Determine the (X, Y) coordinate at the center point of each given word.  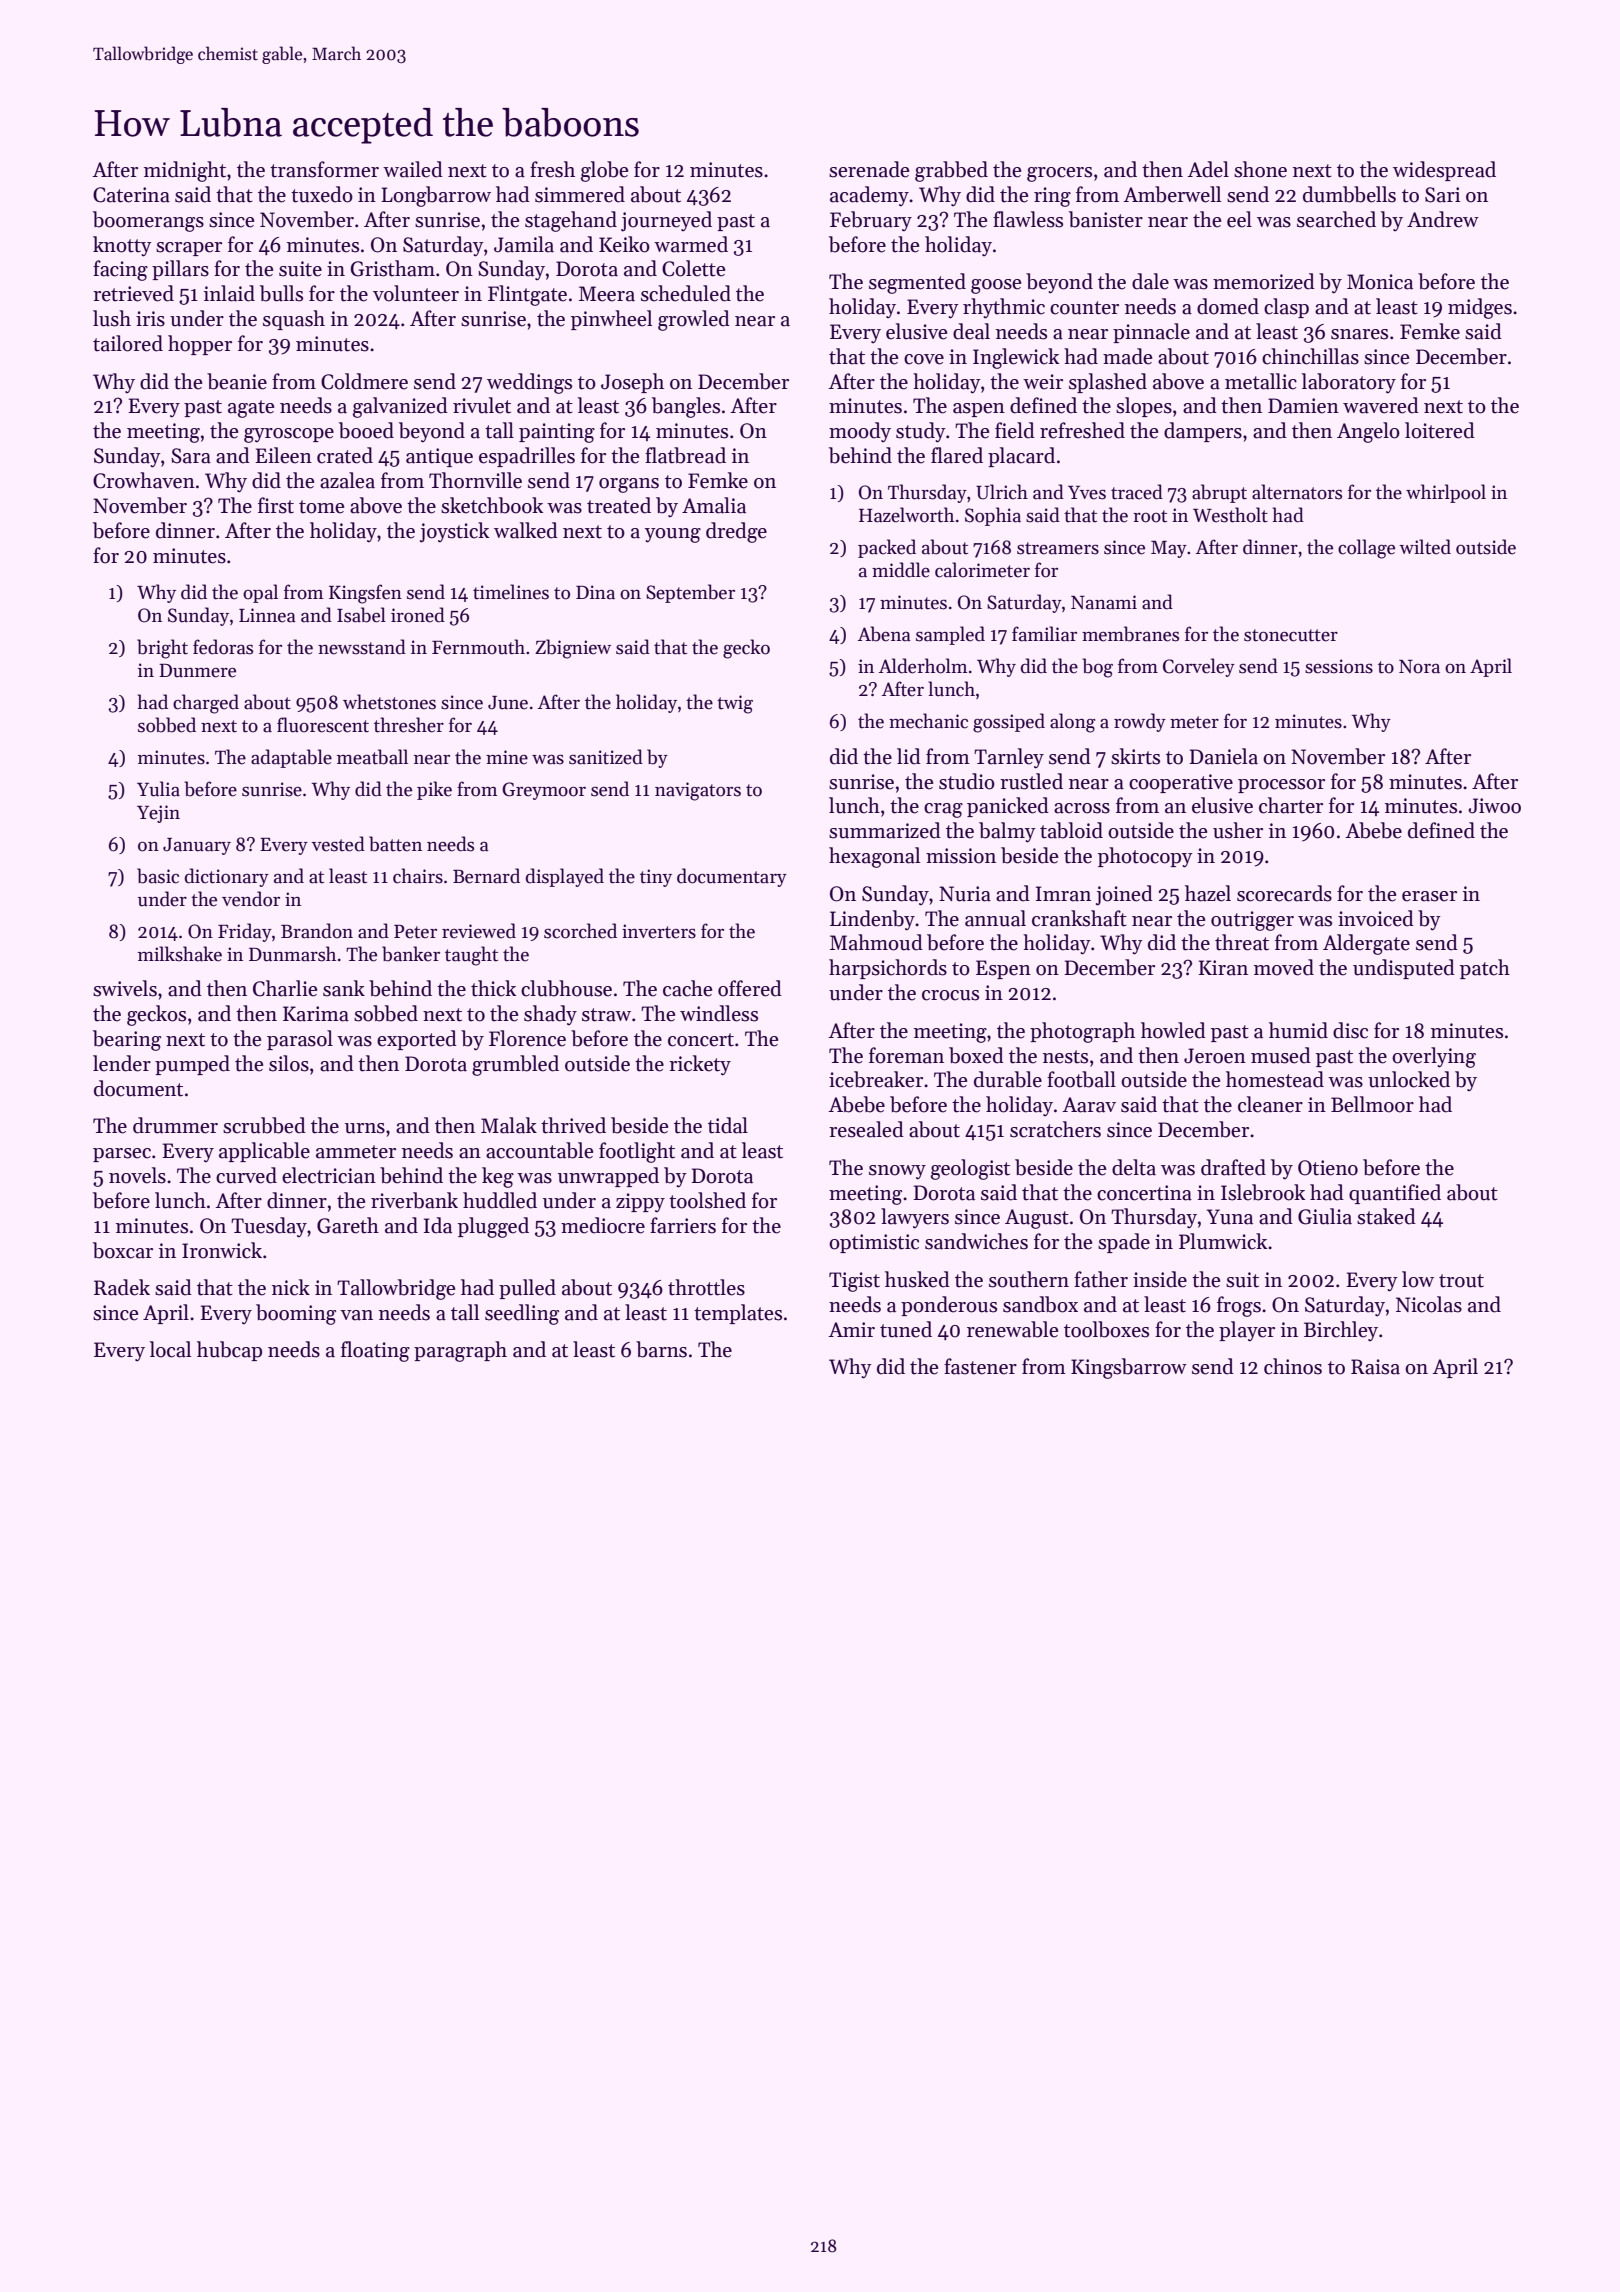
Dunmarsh (292, 954)
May (1169, 549)
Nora (1419, 667)
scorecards (1284, 893)
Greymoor (544, 791)
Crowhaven (144, 480)
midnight (185, 171)
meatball (372, 757)
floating (375, 1351)
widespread (1444, 171)
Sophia (993, 516)
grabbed (951, 171)
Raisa (1375, 1367)
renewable (1012, 1329)
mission (961, 856)
